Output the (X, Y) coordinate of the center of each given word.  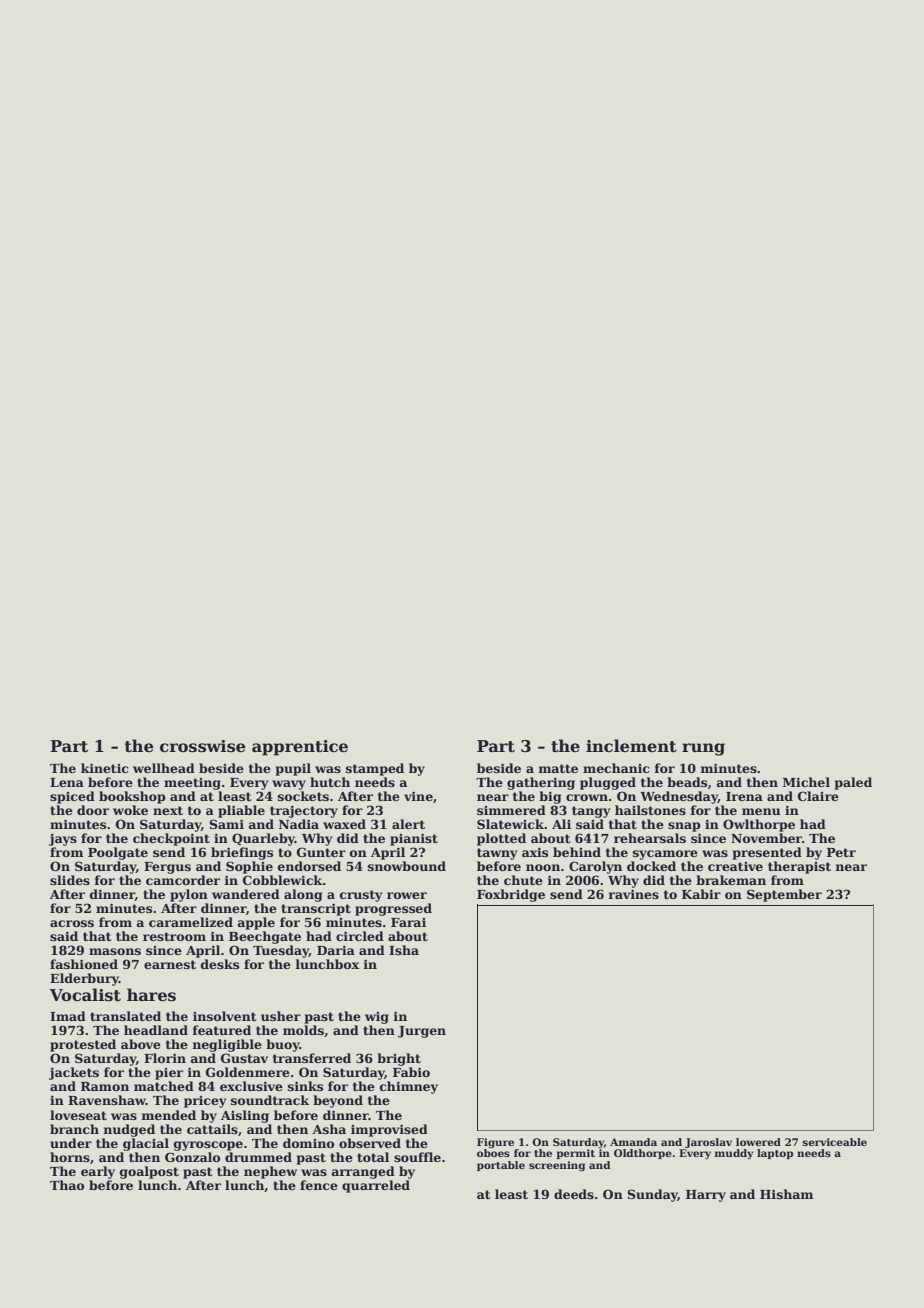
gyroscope (208, 1146)
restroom (174, 936)
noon (543, 867)
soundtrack (270, 1100)
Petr (841, 852)
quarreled (376, 1186)
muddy (734, 1154)
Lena (67, 782)
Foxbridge (511, 895)
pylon (189, 895)
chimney (409, 1087)
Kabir (701, 894)
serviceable (834, 1142)
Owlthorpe (759, 825)
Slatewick (510, 824)
